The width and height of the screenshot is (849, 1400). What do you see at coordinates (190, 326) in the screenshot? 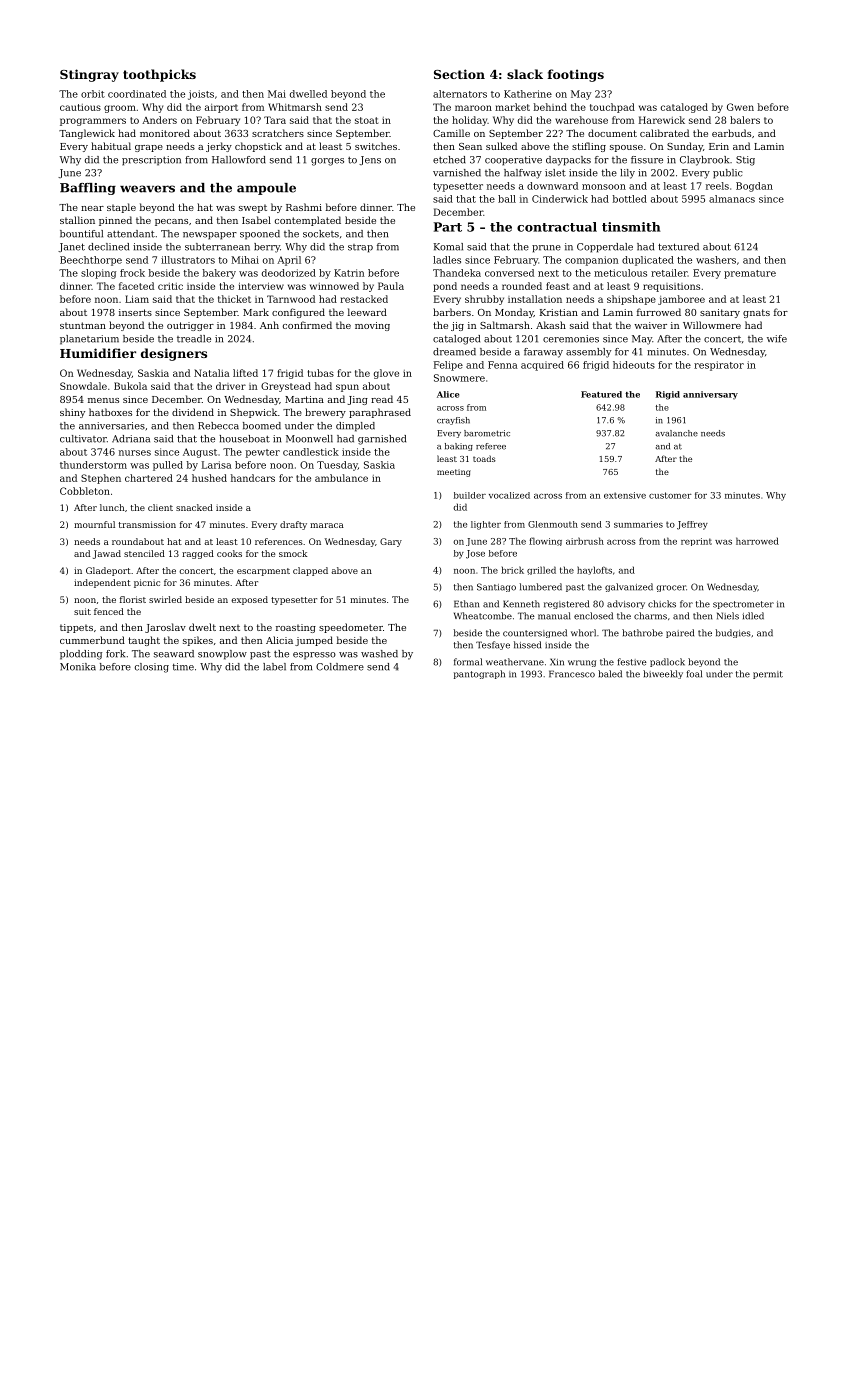
I see `outrigger` at bounding box center [190, 326].
